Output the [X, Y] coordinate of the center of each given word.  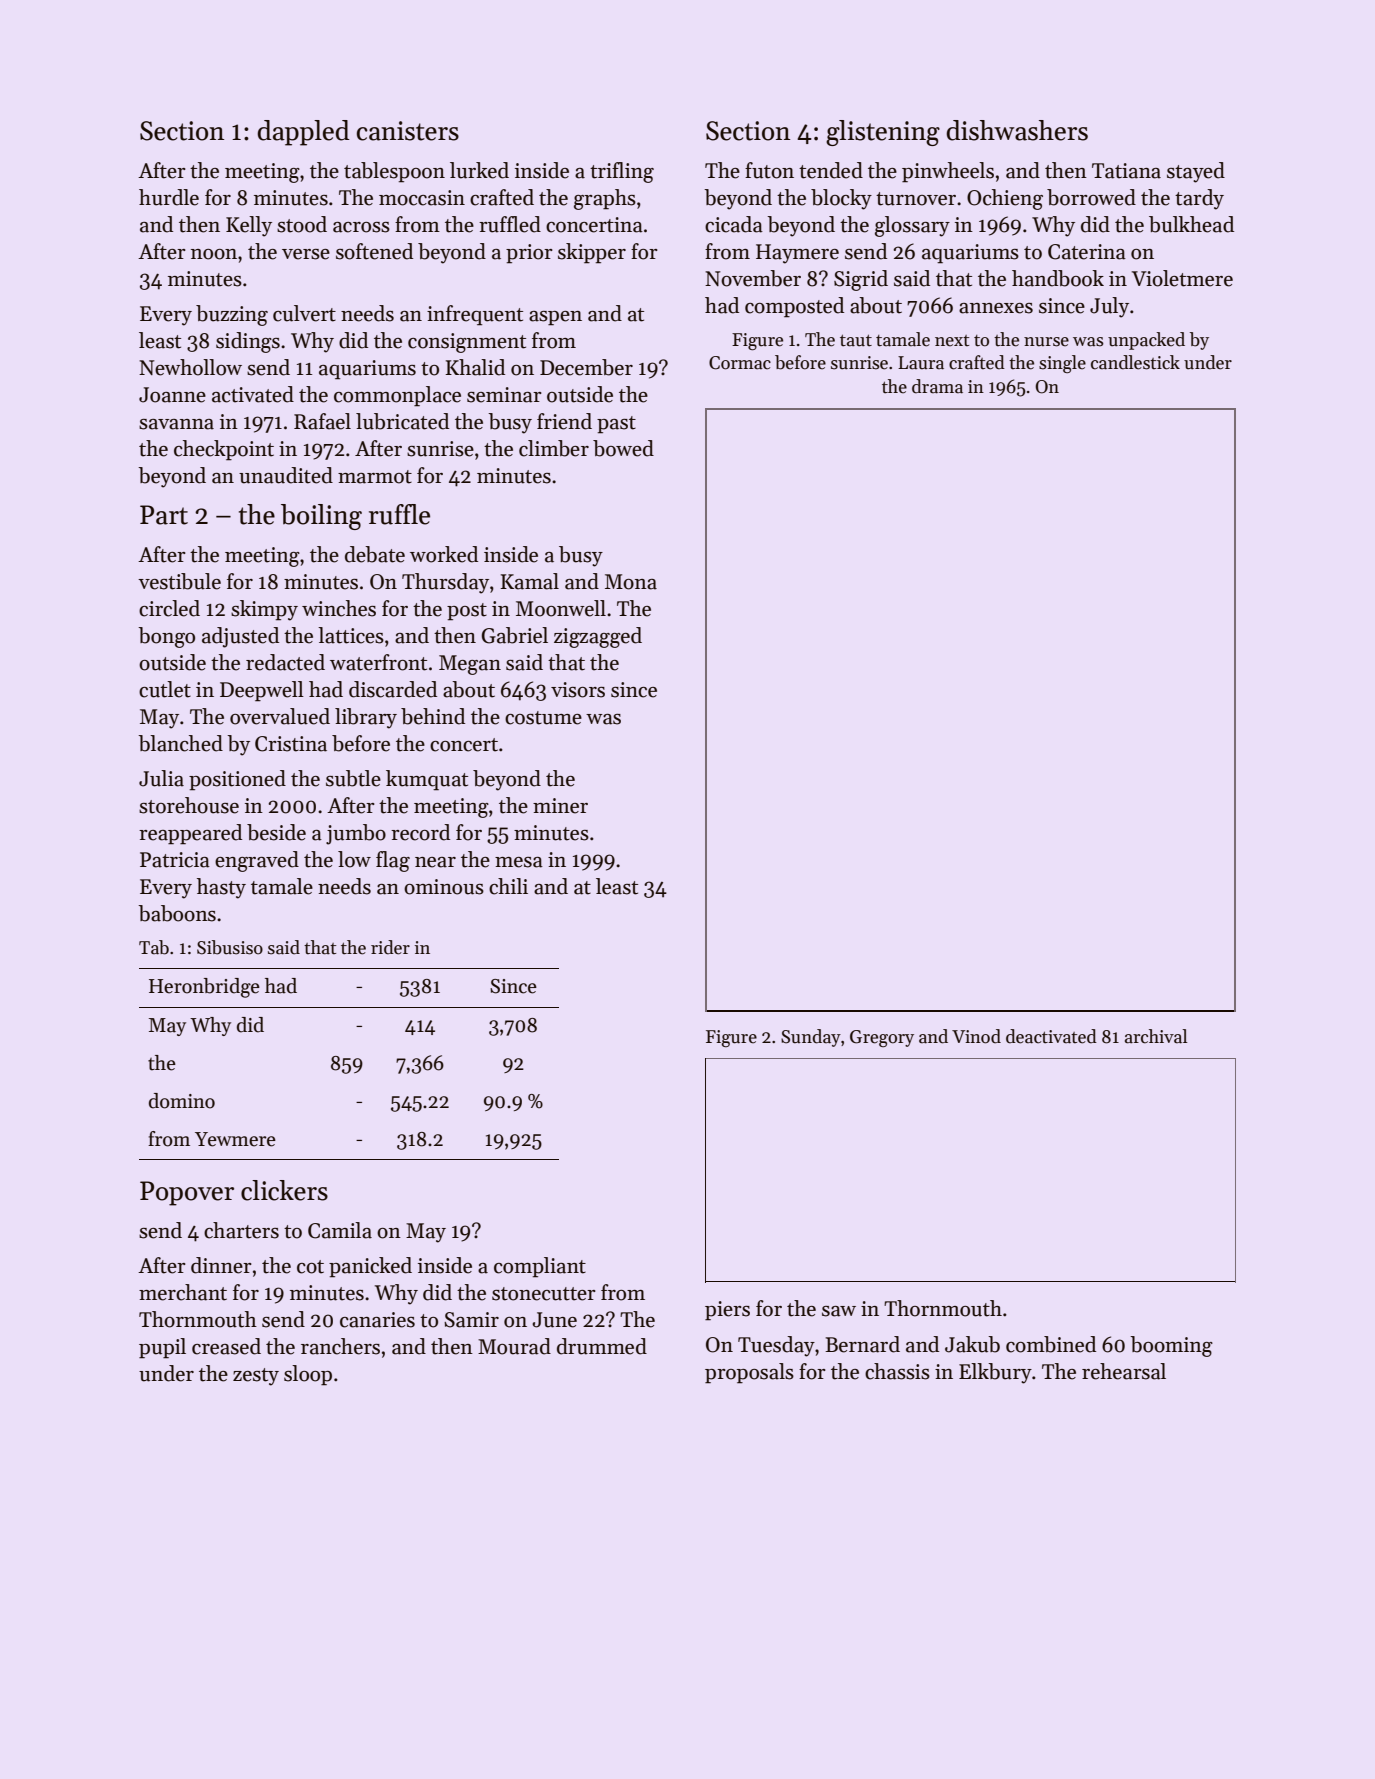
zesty [256, 1377]
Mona [631, 582]
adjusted [240, 637]
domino [182, 1101]
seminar [504, 395]
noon [214, 254]
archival [1156, 1036]
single [1062, 364]
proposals [749, 1373]
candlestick [1135, 362]
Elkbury [995, 1373]
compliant [540, 1267]
